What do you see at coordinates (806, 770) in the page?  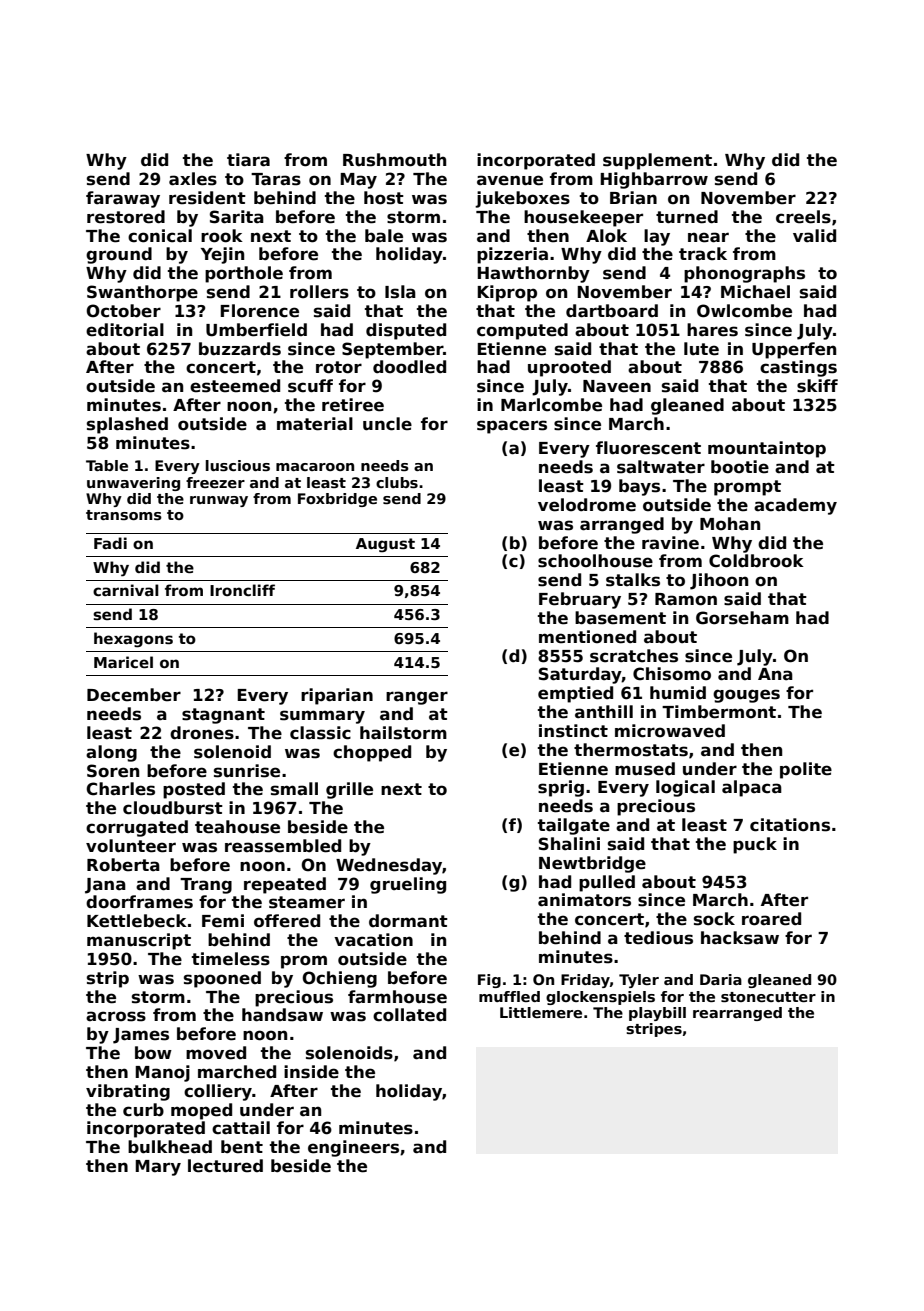 I see `polite` at bounding box center [806, 770].
